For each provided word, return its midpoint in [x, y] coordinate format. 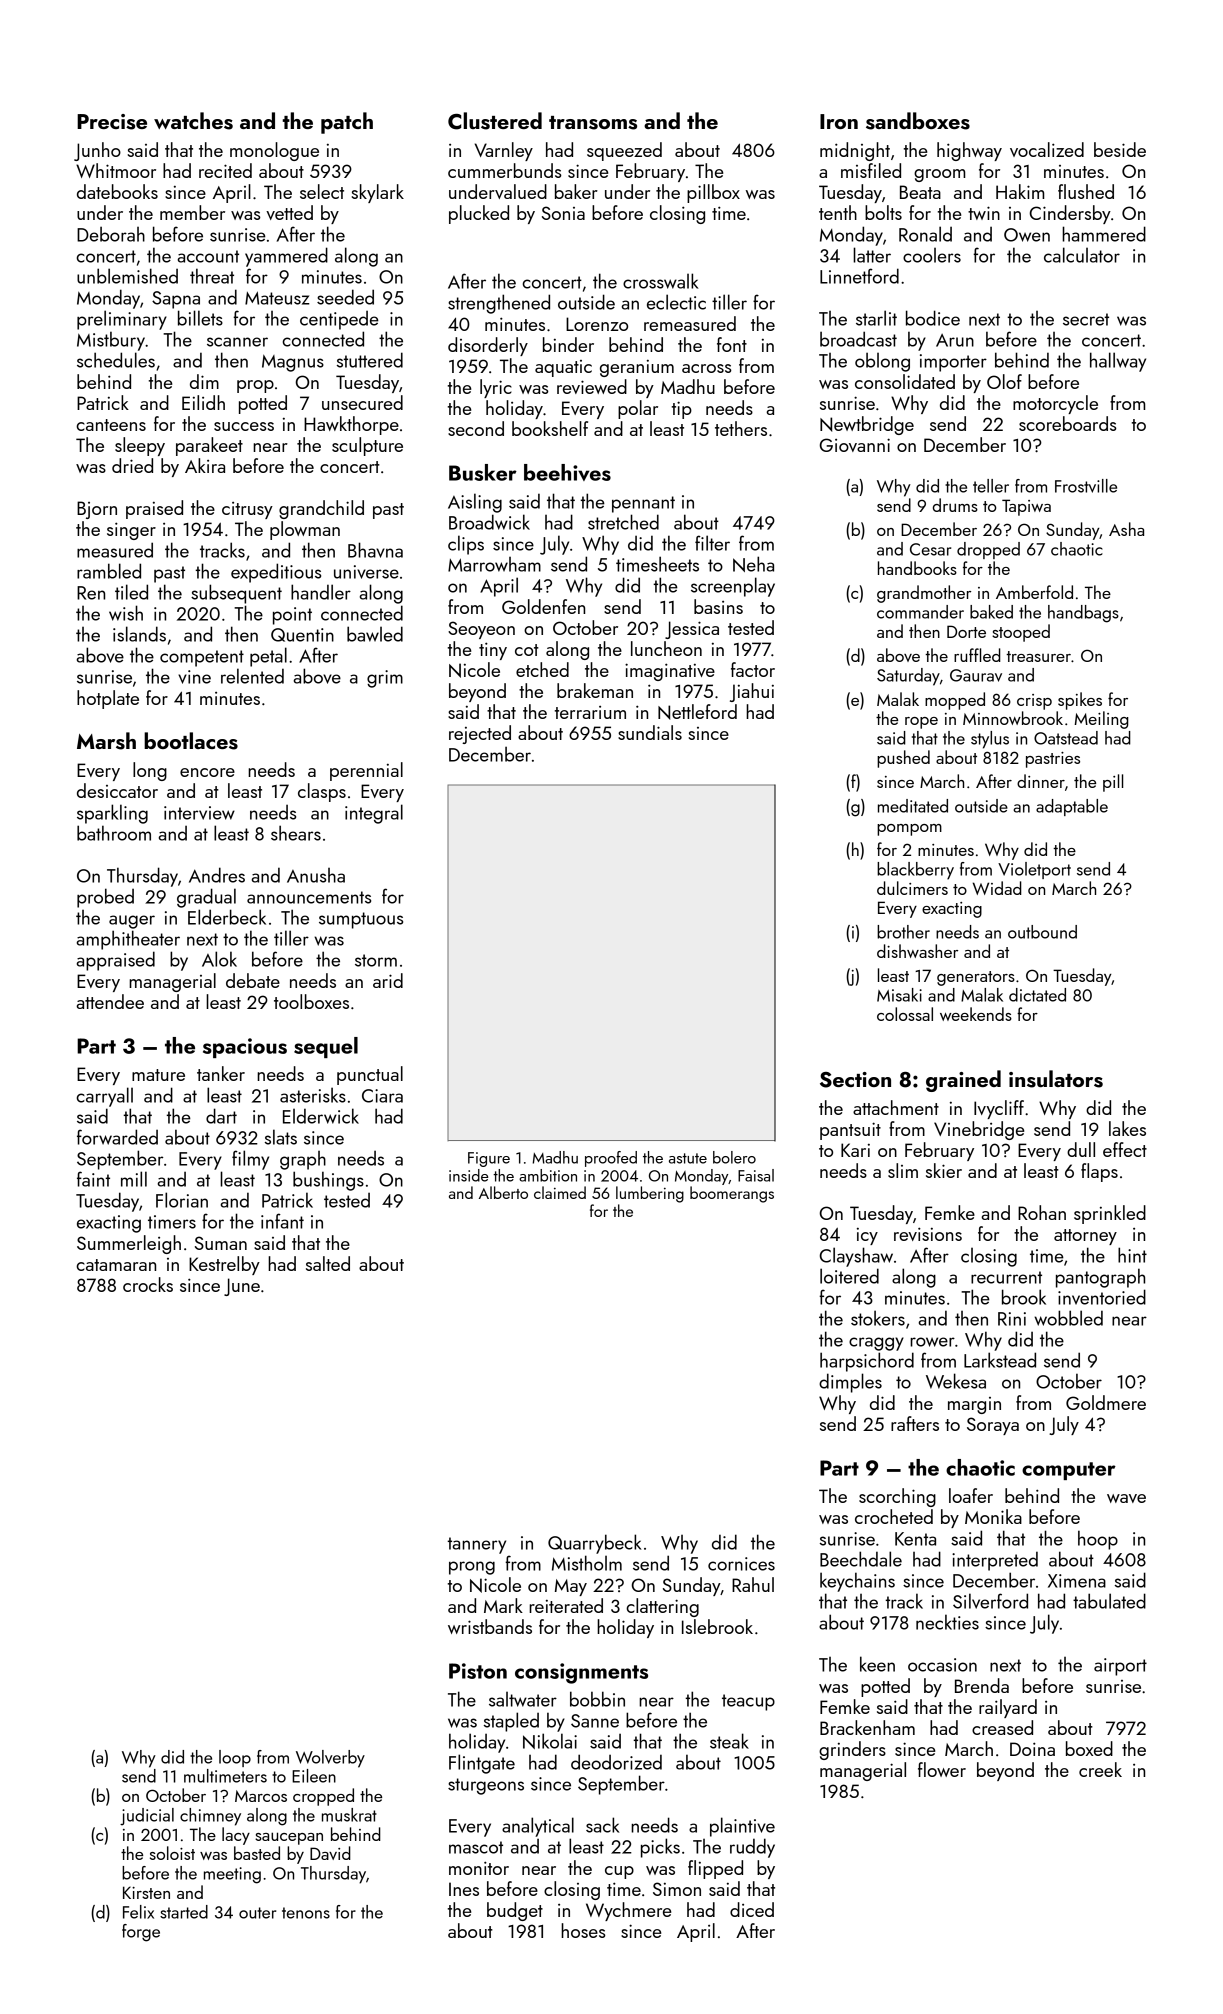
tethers [741, 428]
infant [282, 1221]
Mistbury [111, 341]
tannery [476, 1545]
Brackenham [867, 1727]
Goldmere [1106, 1402]
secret [1086, 319]
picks [660, 1848]
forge [141, 1933]
